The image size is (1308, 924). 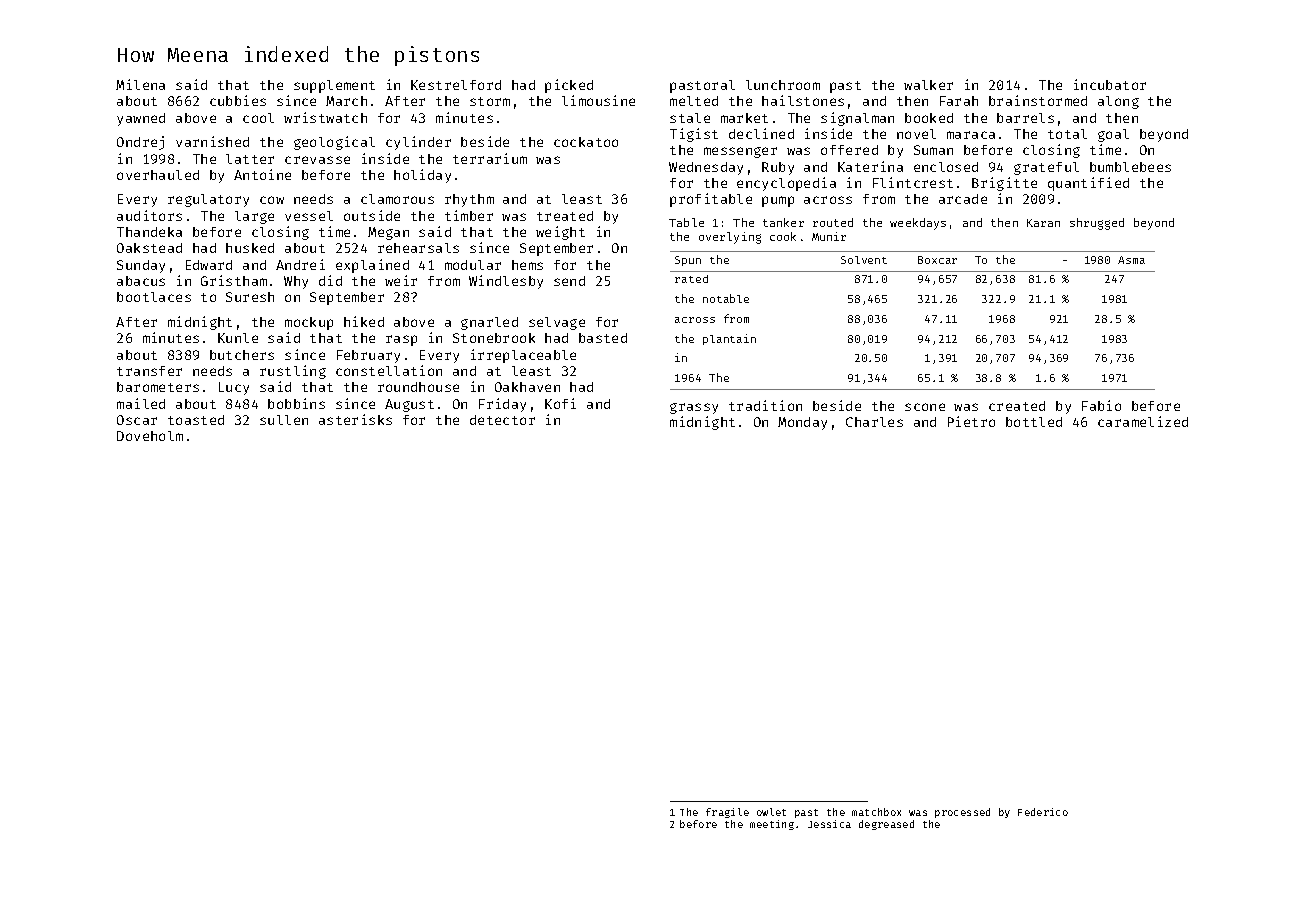 What do you see at coordinates (502, 420) in the screenshot?
I see `detector` at bounding box center [502, 420].
